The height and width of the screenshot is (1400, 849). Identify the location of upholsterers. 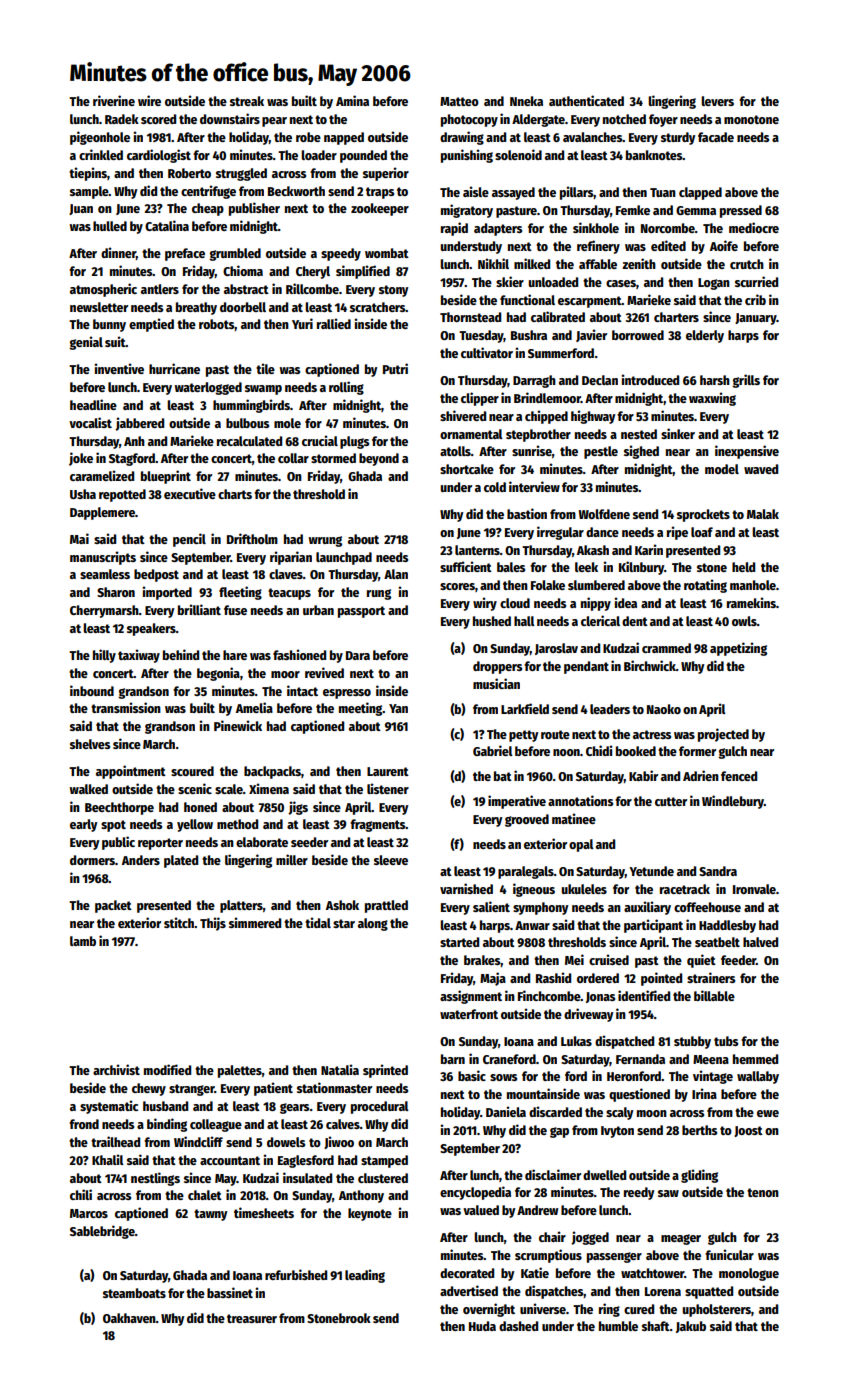
(716, 1310).
